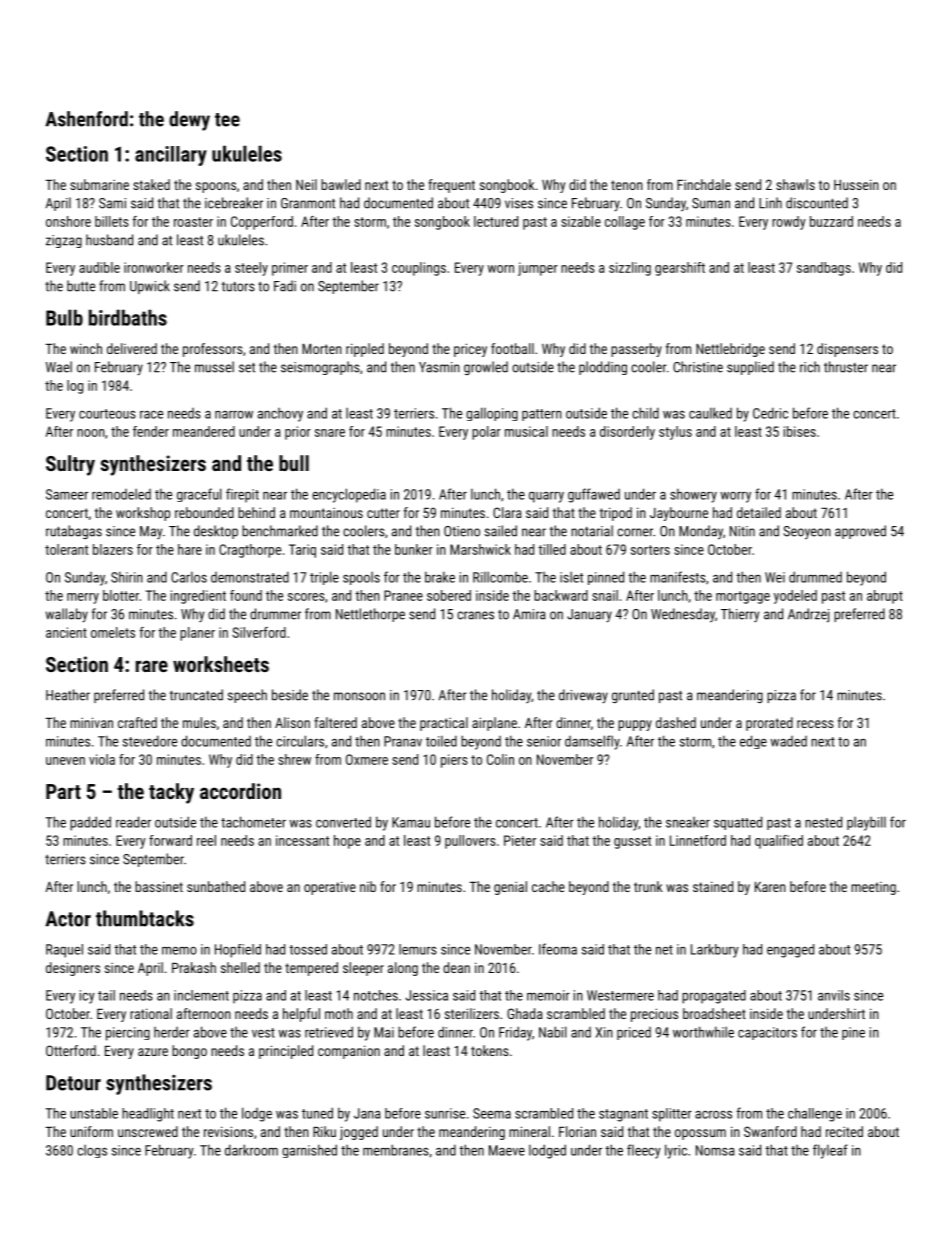 This screenshot has width=952, height=1233. Describe the element at coordinates (298, 433) in the screenshot. I see `prior` at that location.
